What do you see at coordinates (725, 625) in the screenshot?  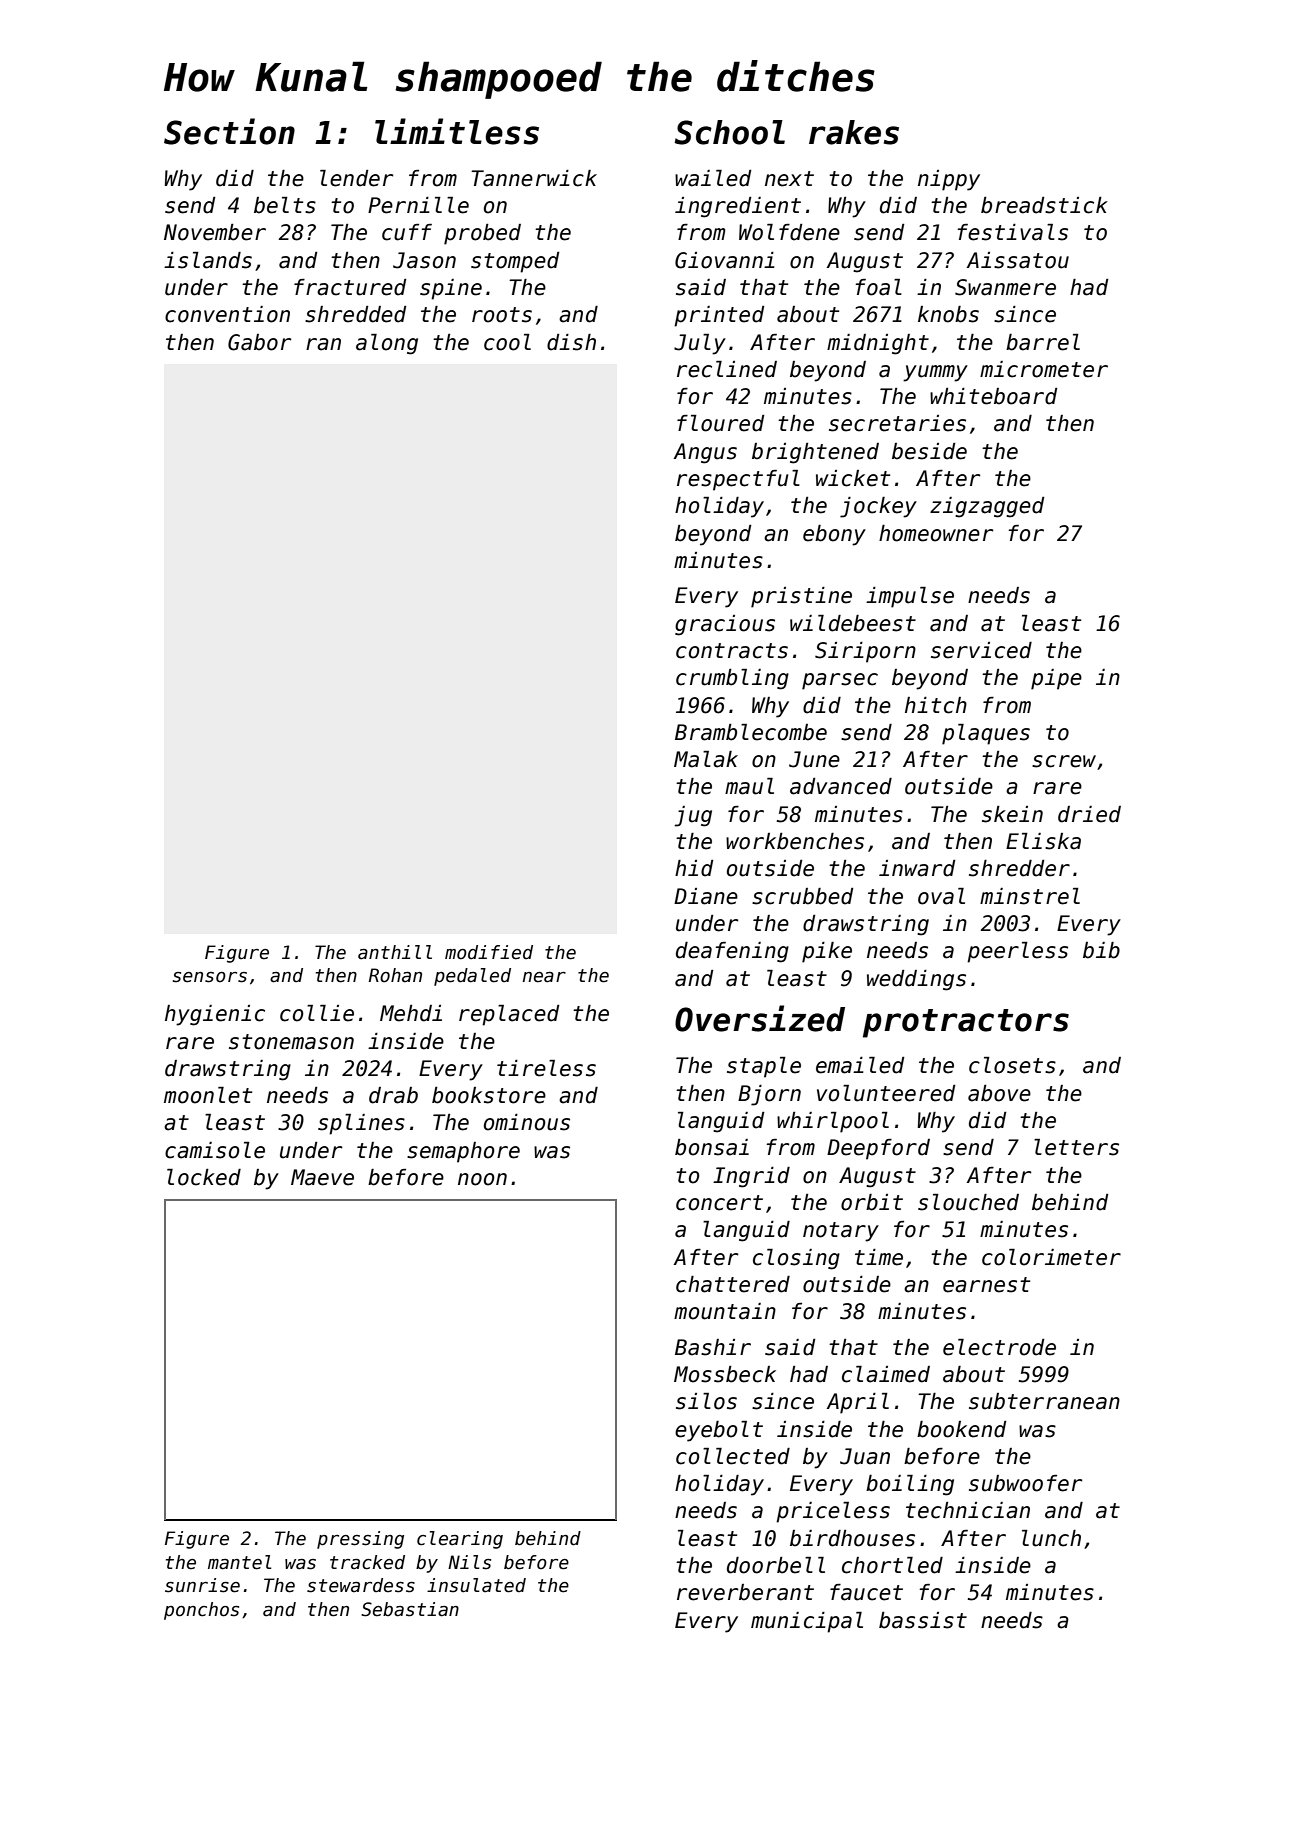 I see `gracious` at bounding box center [725, 625].
